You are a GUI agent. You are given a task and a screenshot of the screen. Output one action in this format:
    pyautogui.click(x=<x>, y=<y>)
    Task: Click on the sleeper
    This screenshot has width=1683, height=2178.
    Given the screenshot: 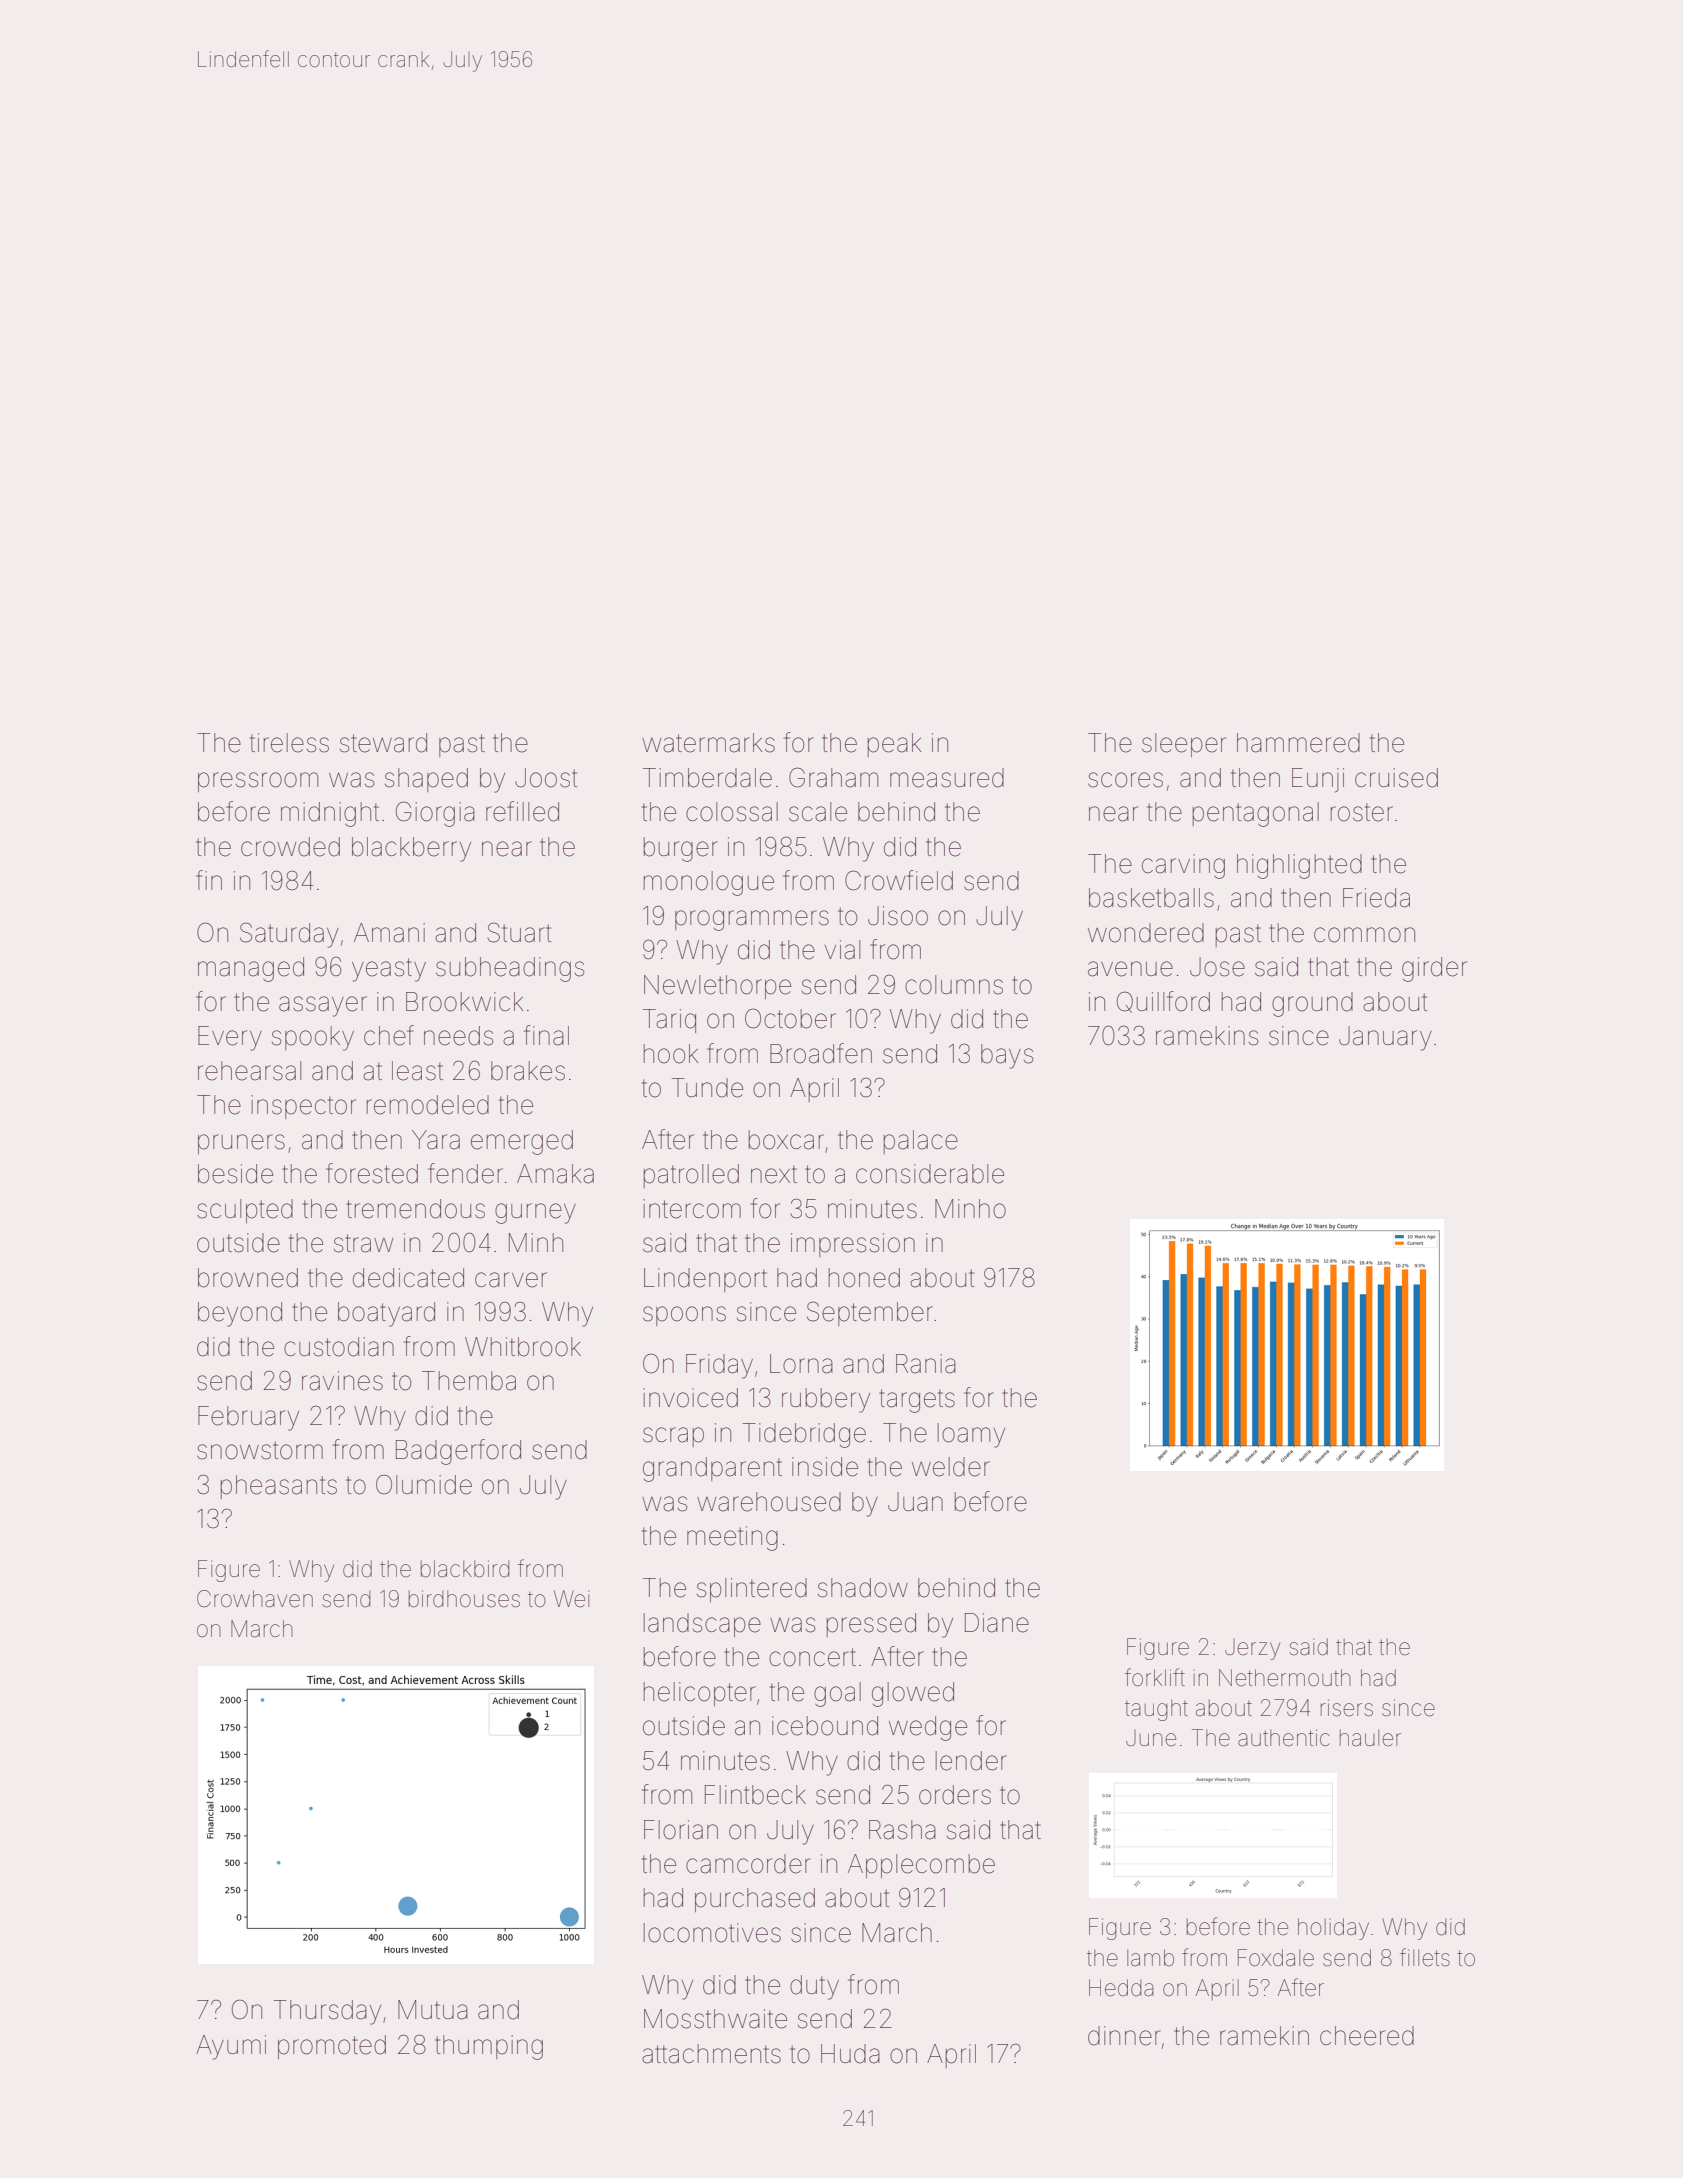 What is the action you would take?
    pyautogui.click(x=1184, y=745)
